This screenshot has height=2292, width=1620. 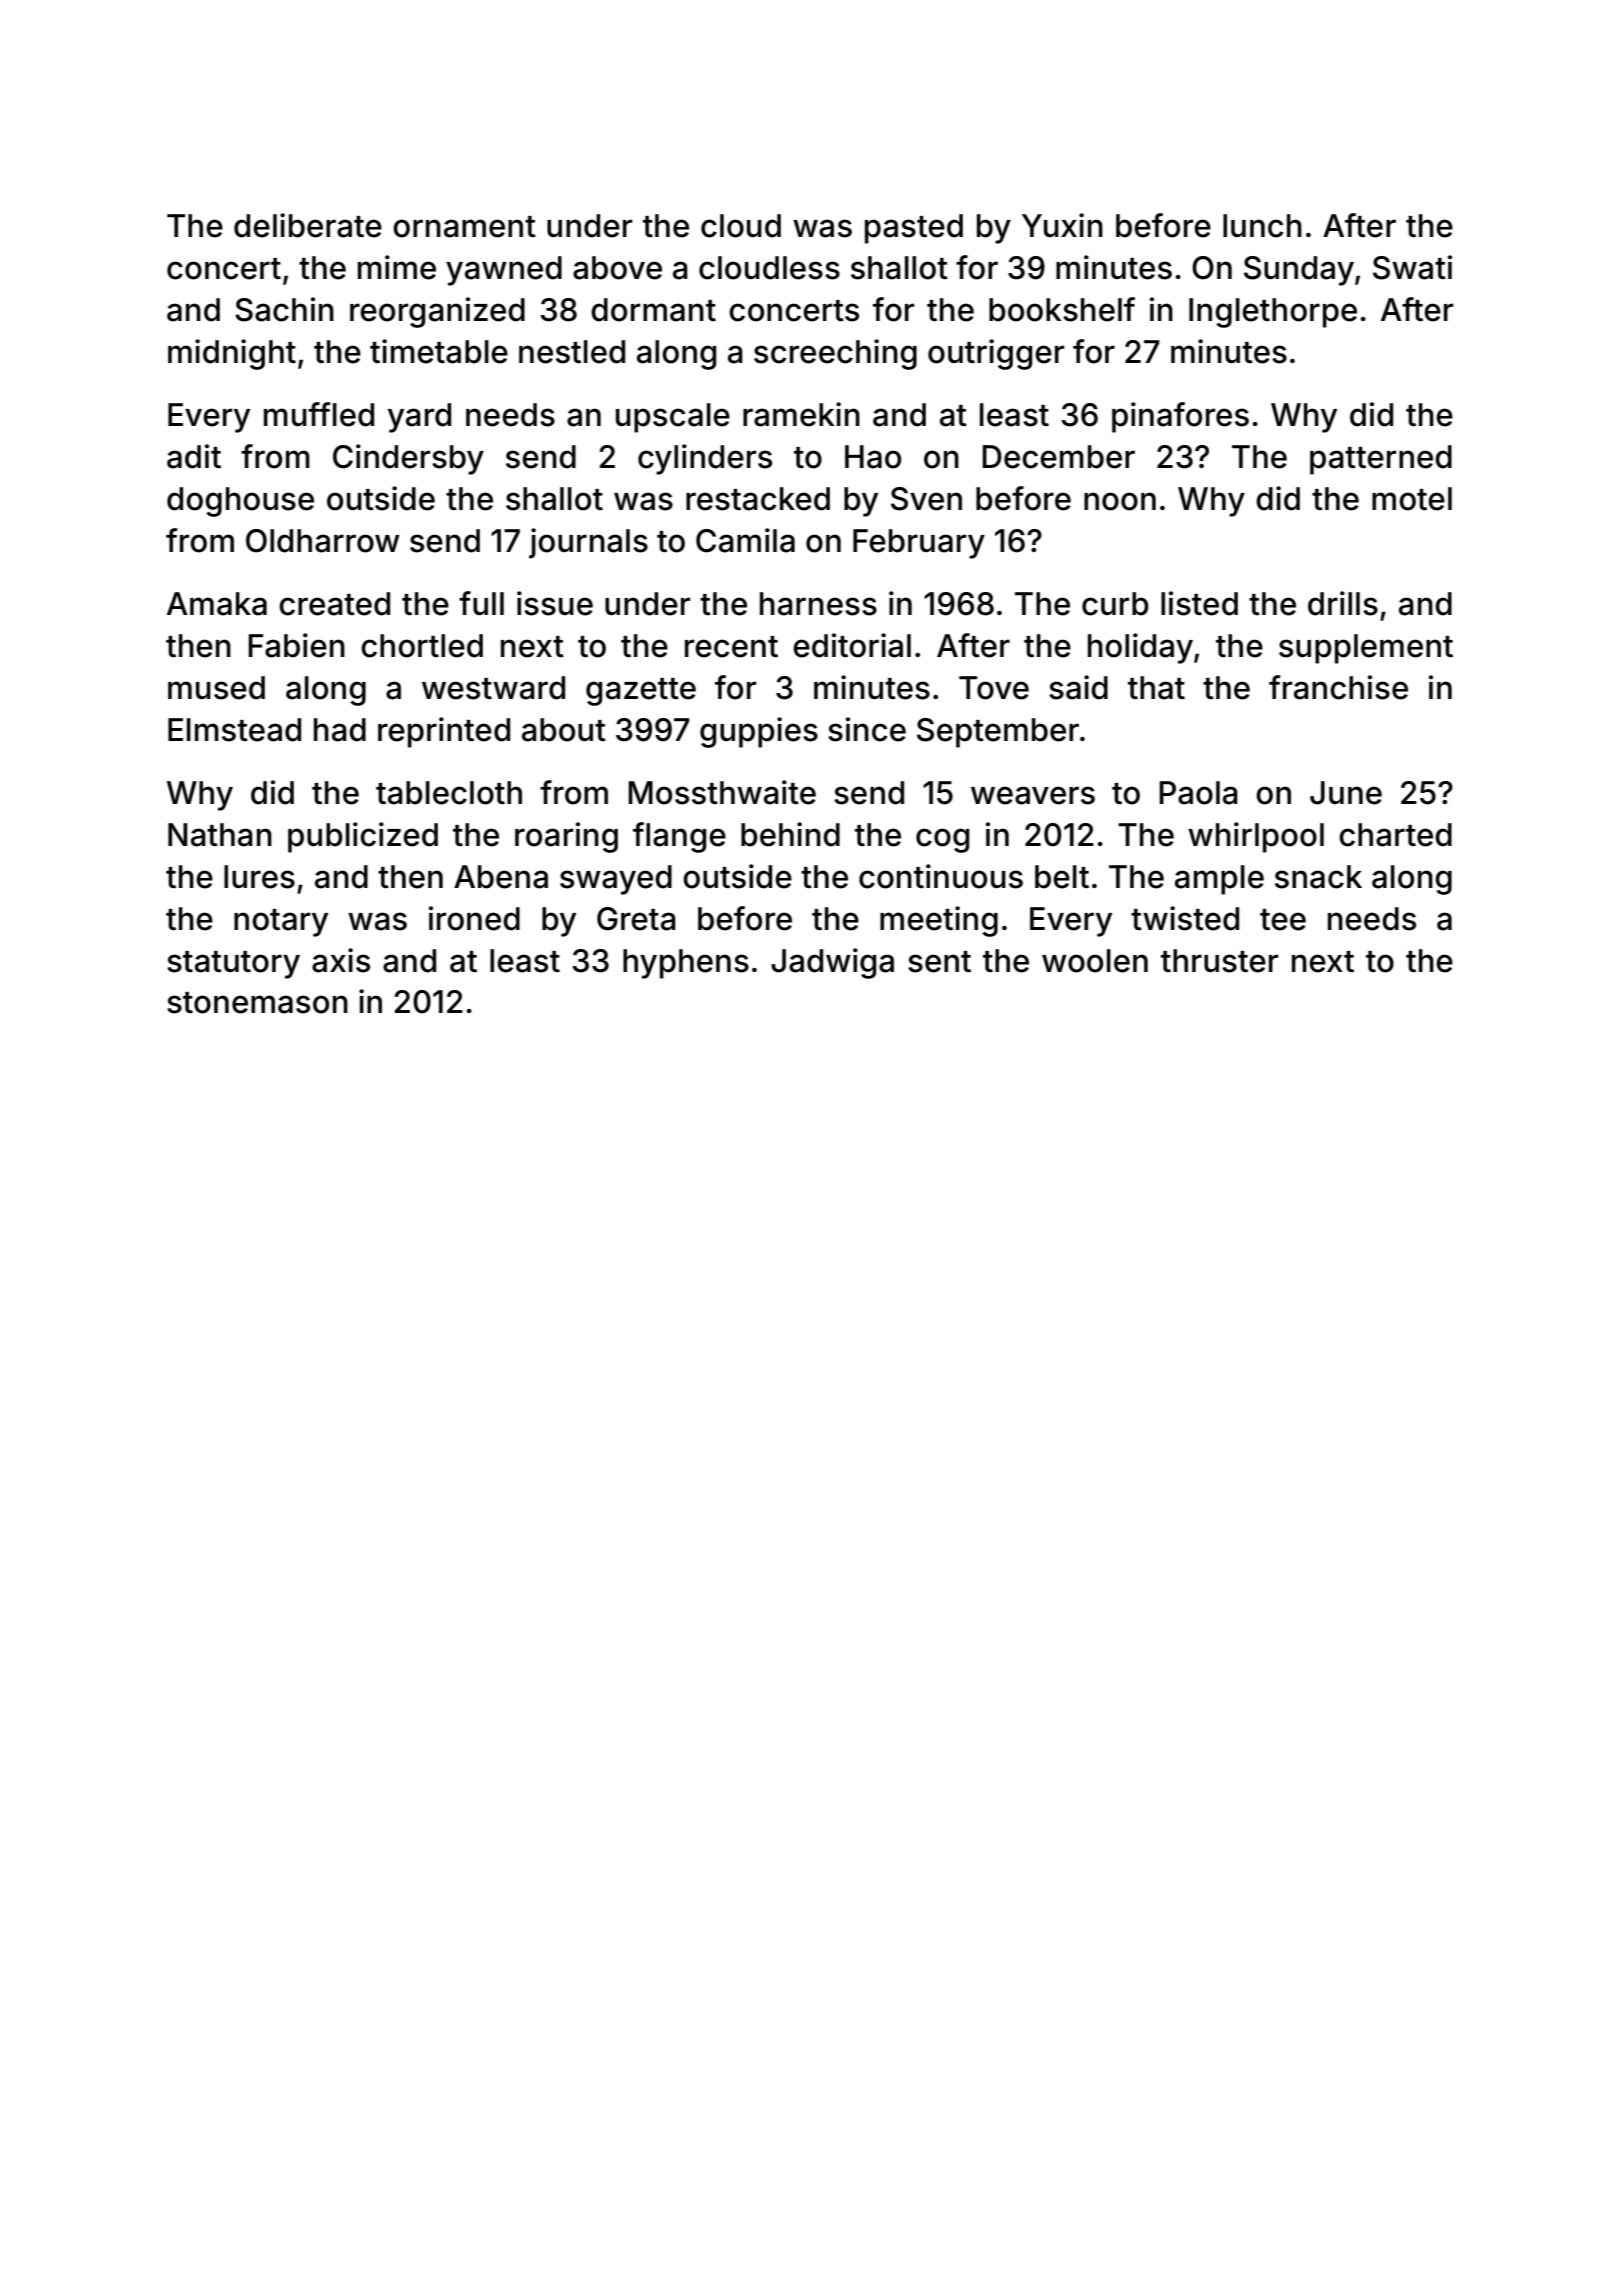 What do you see at coordinates (1219, 961) in the screenshot?
I see `thruster` at bounding box center [1219, 961].
